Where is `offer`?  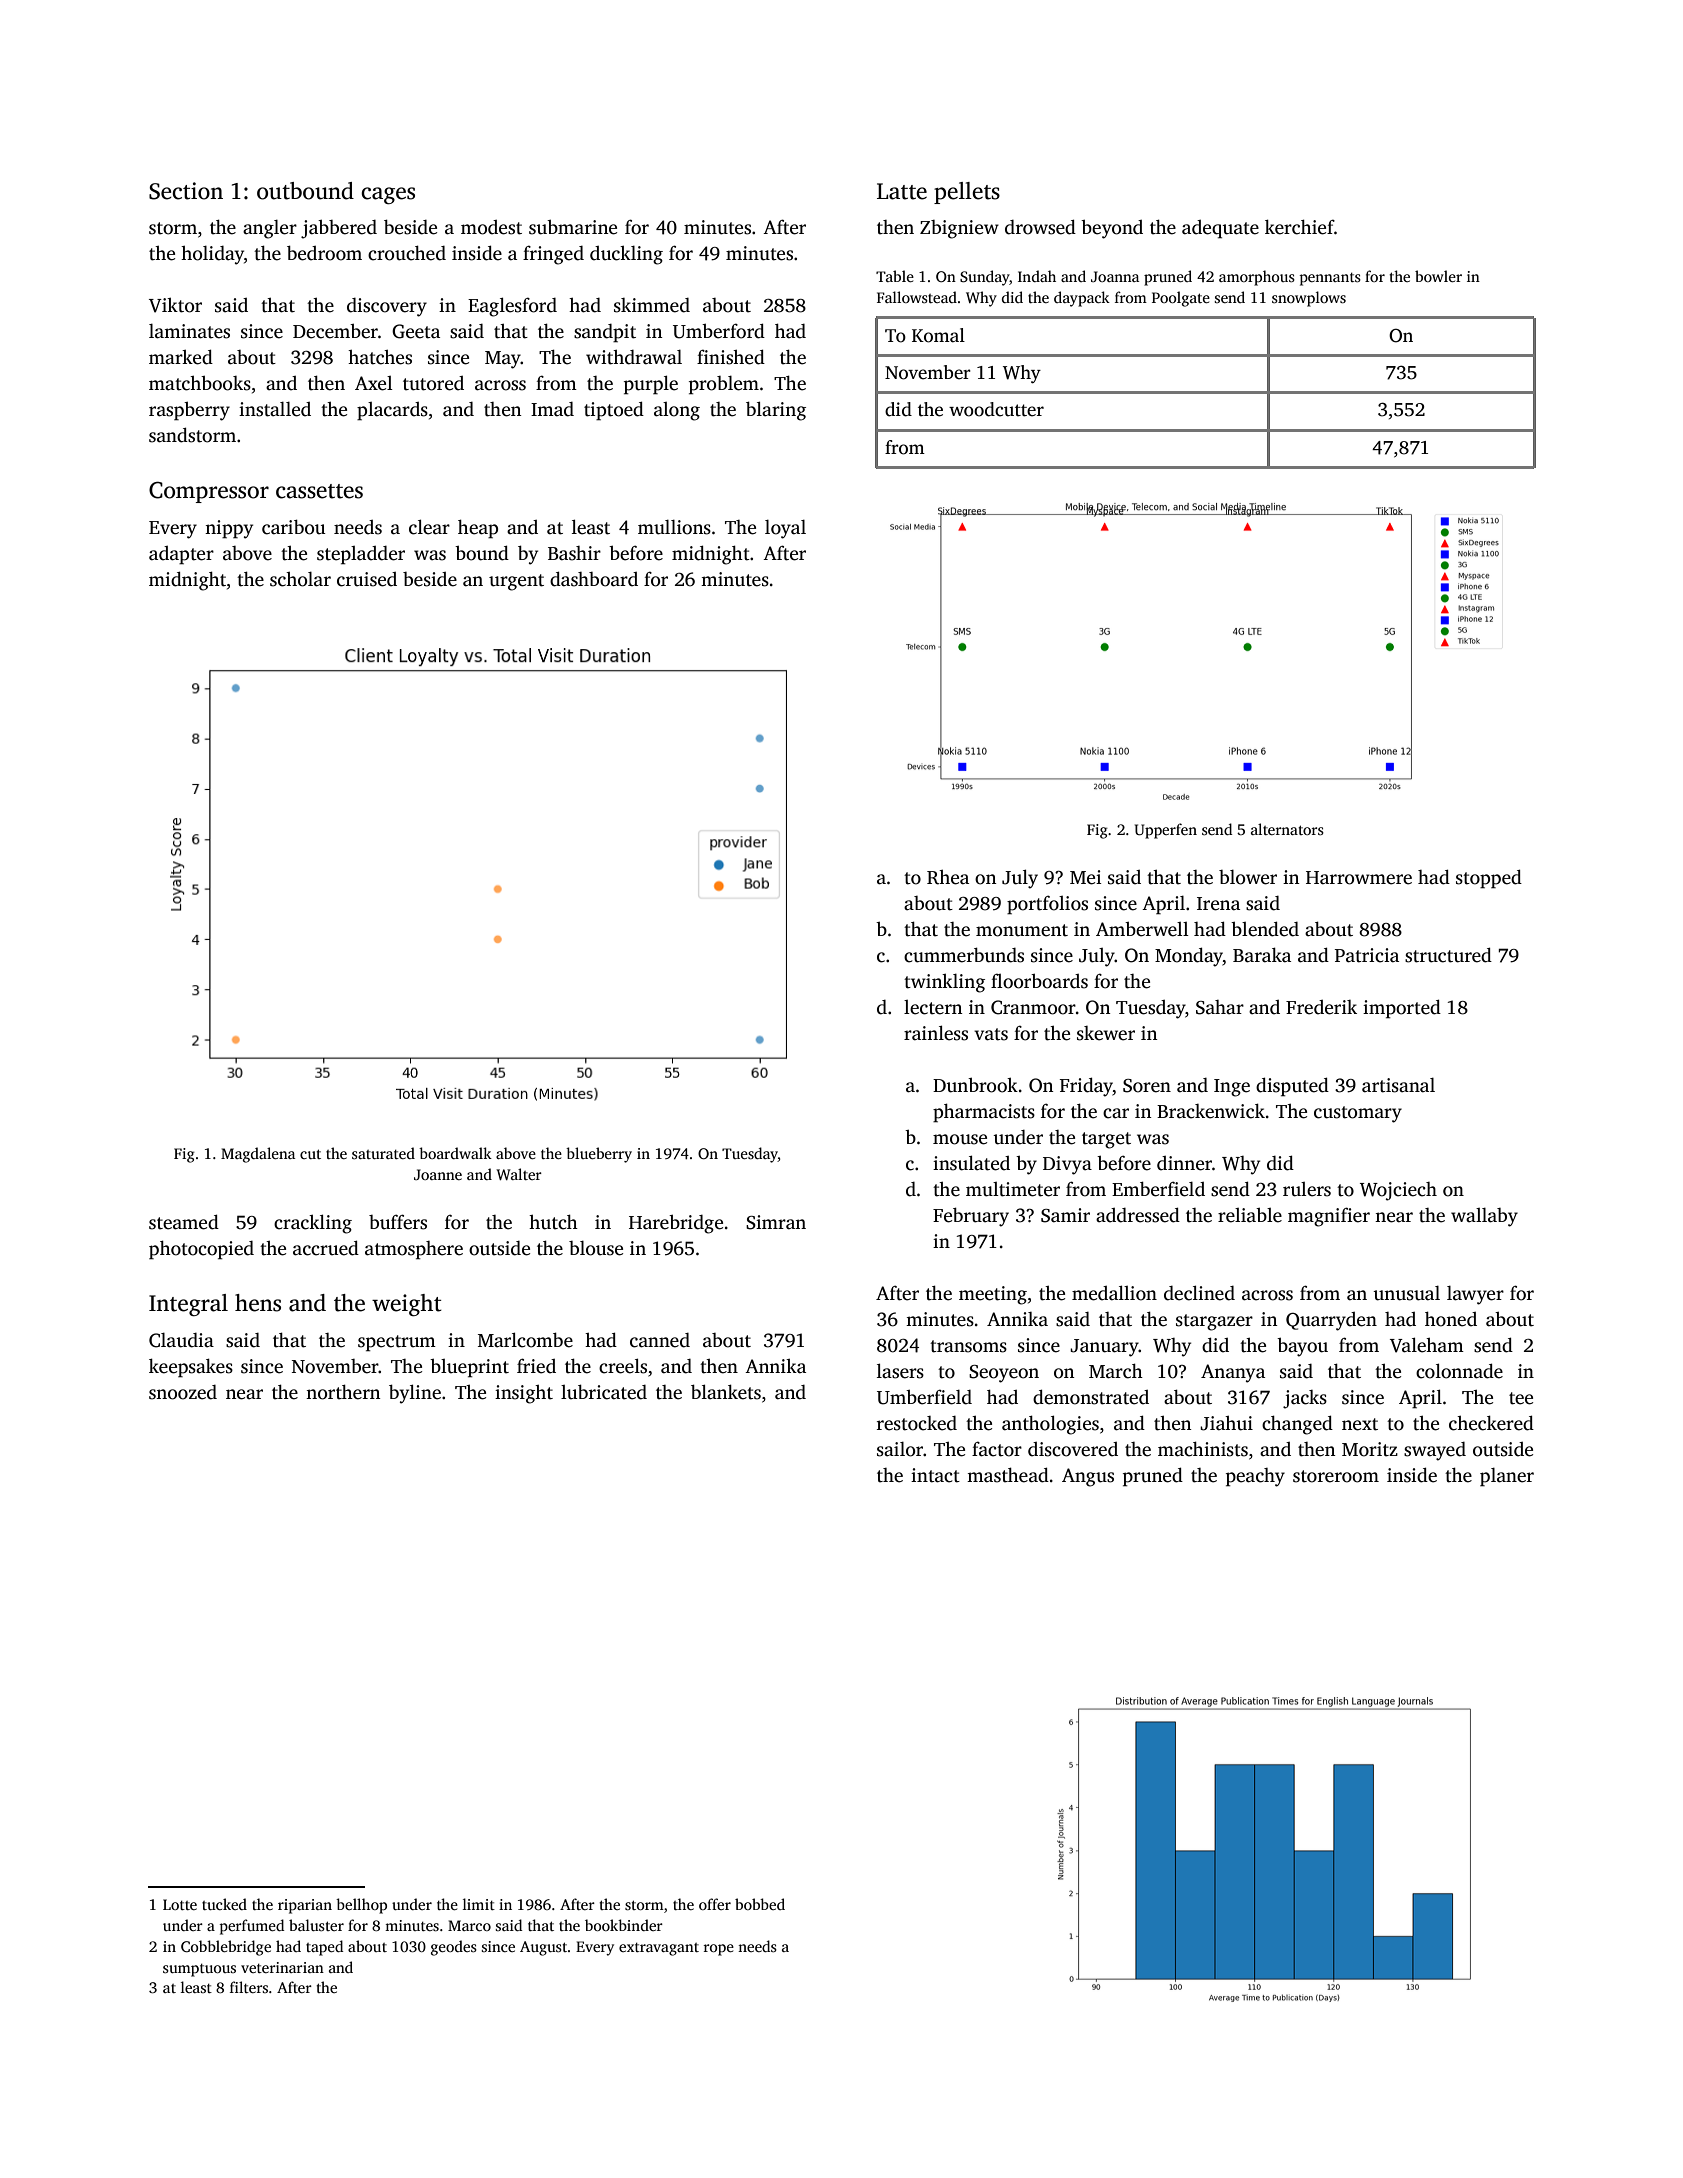
offer is located at coordinates (715, 1904).
